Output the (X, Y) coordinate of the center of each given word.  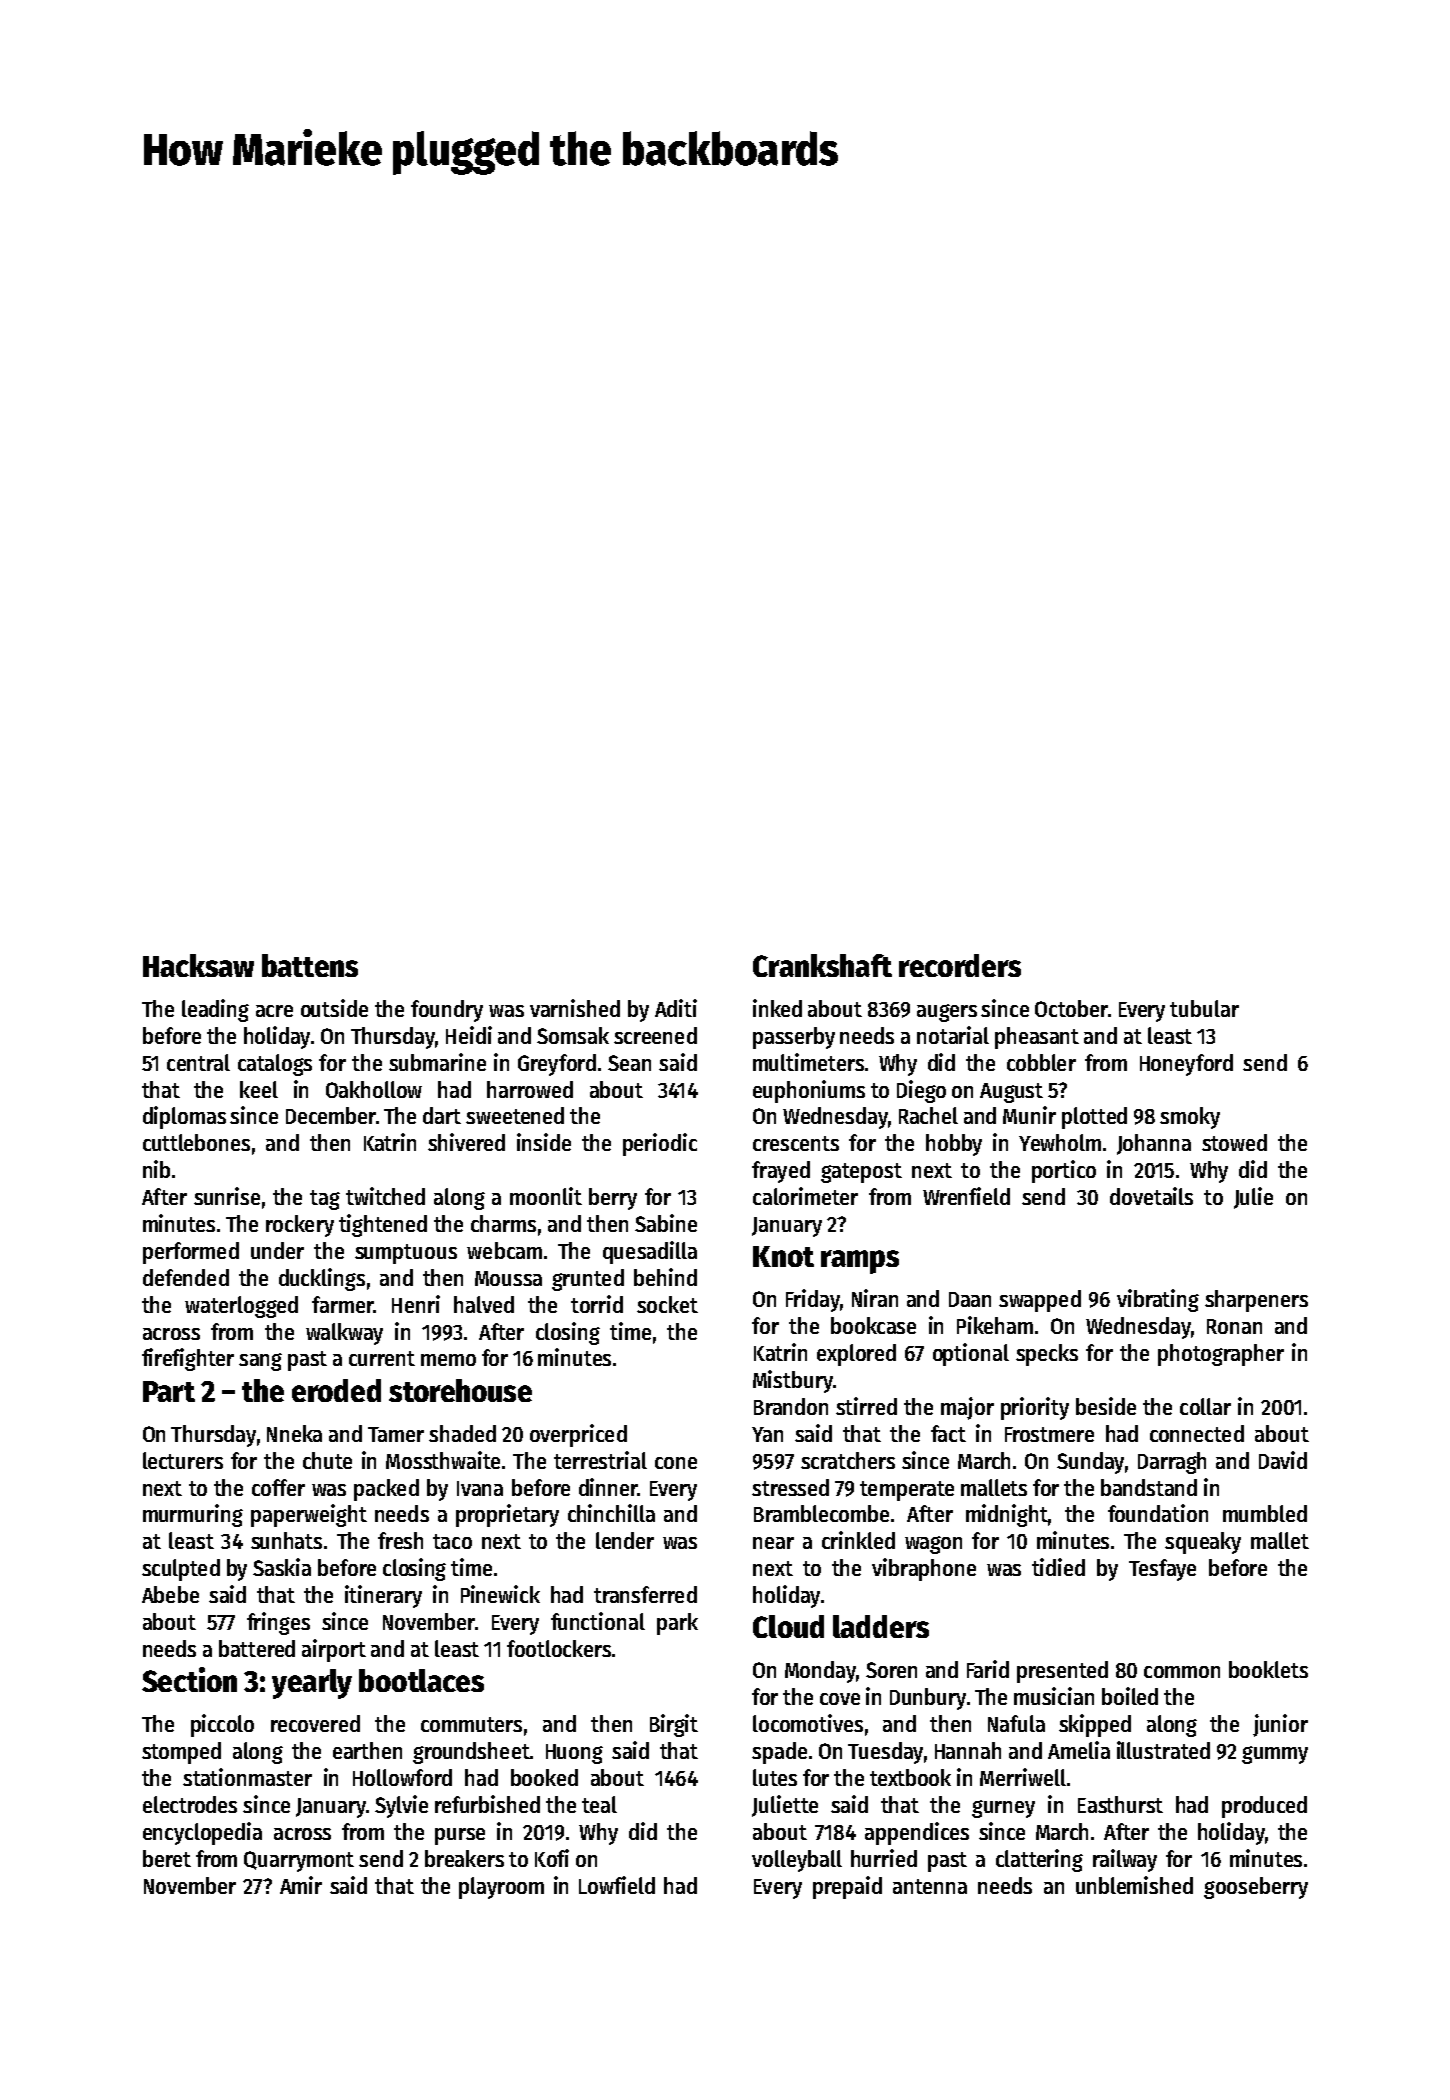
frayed (781, 1172)
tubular (1204, 1008)
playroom (501, 1888)
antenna (930, 1886)
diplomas (184, 1117)
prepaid (847, 1887)
